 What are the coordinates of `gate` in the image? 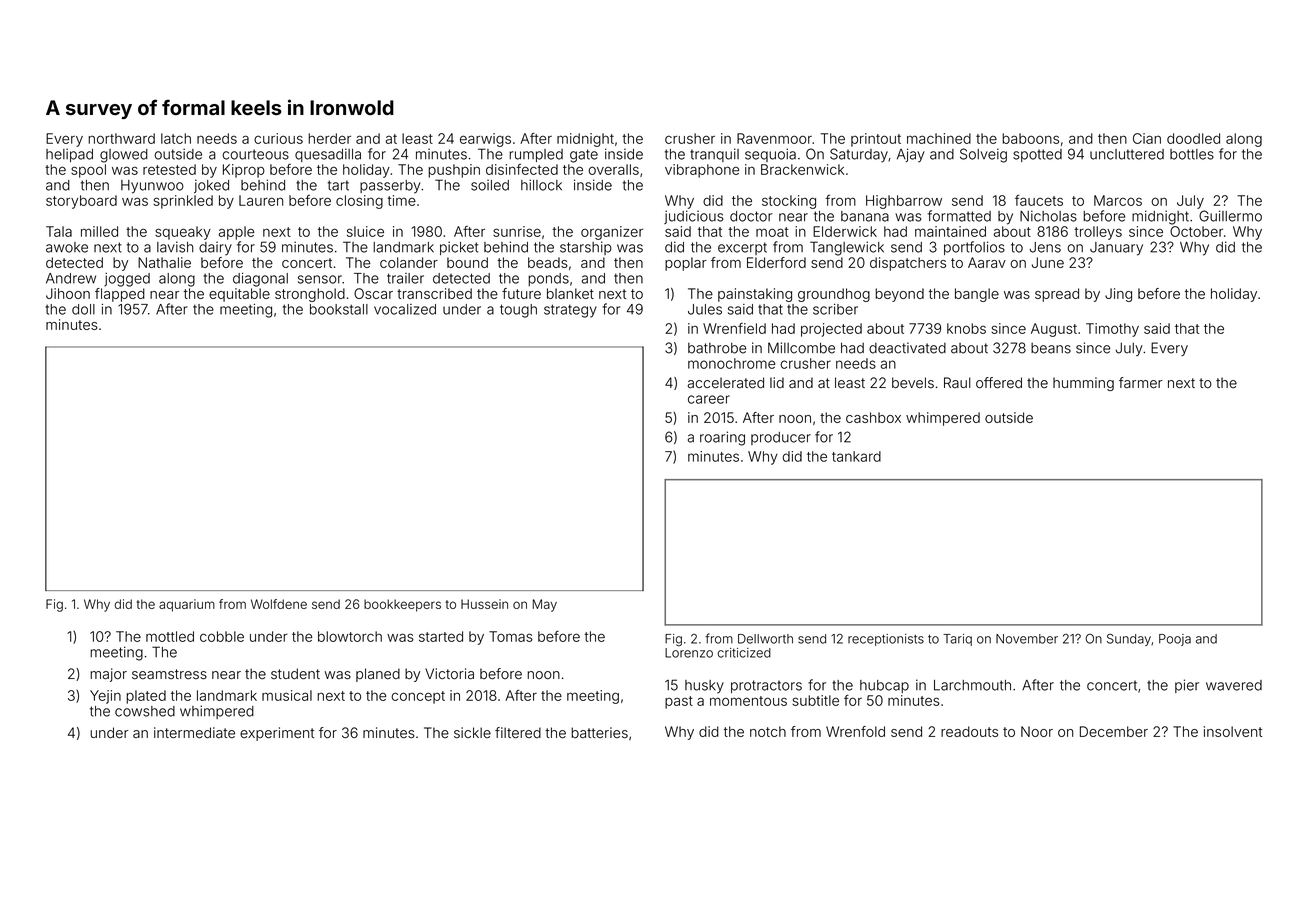 It's located at (584, 156).
